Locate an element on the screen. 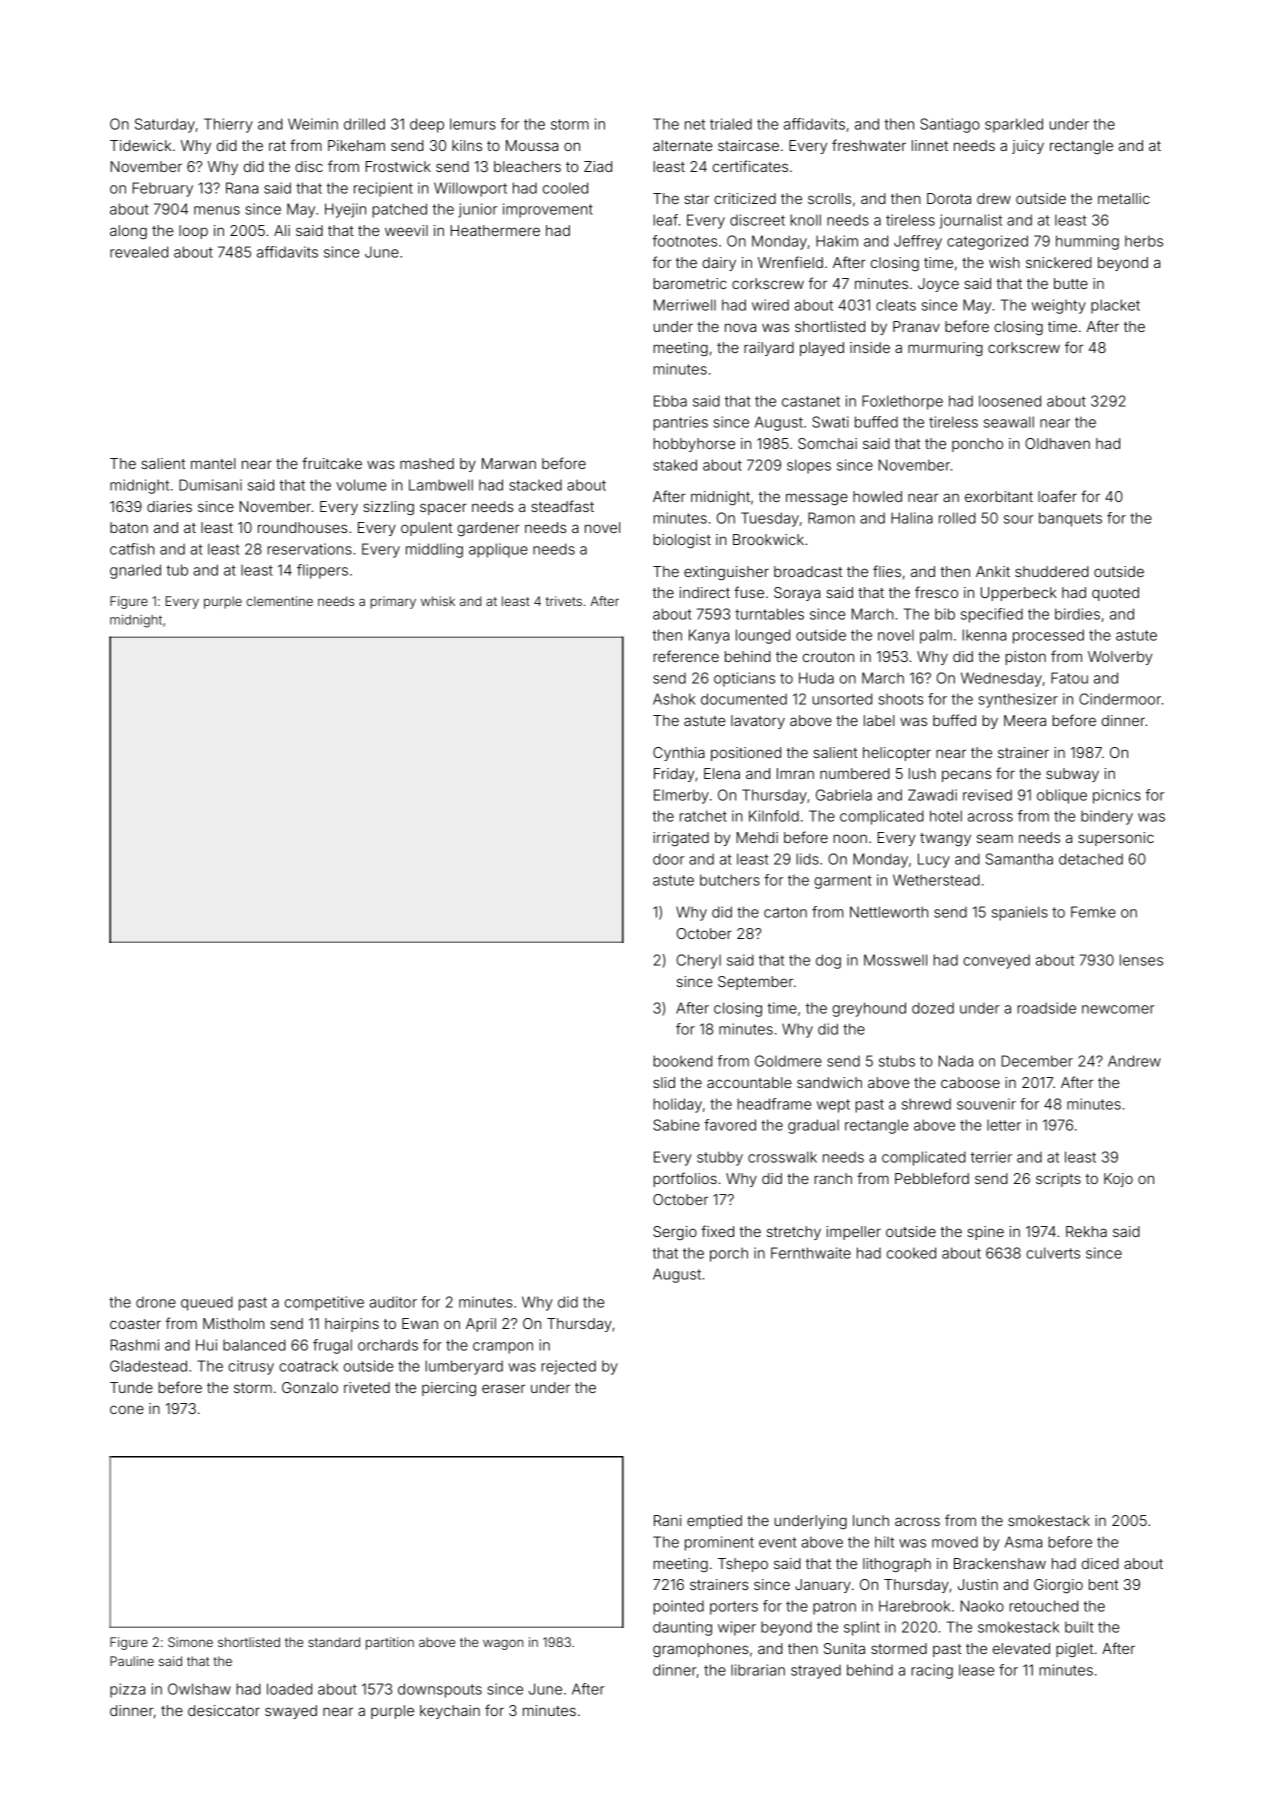 This screenshot has height=1804, width=1276. documented is located at coordinates (744, 699).
